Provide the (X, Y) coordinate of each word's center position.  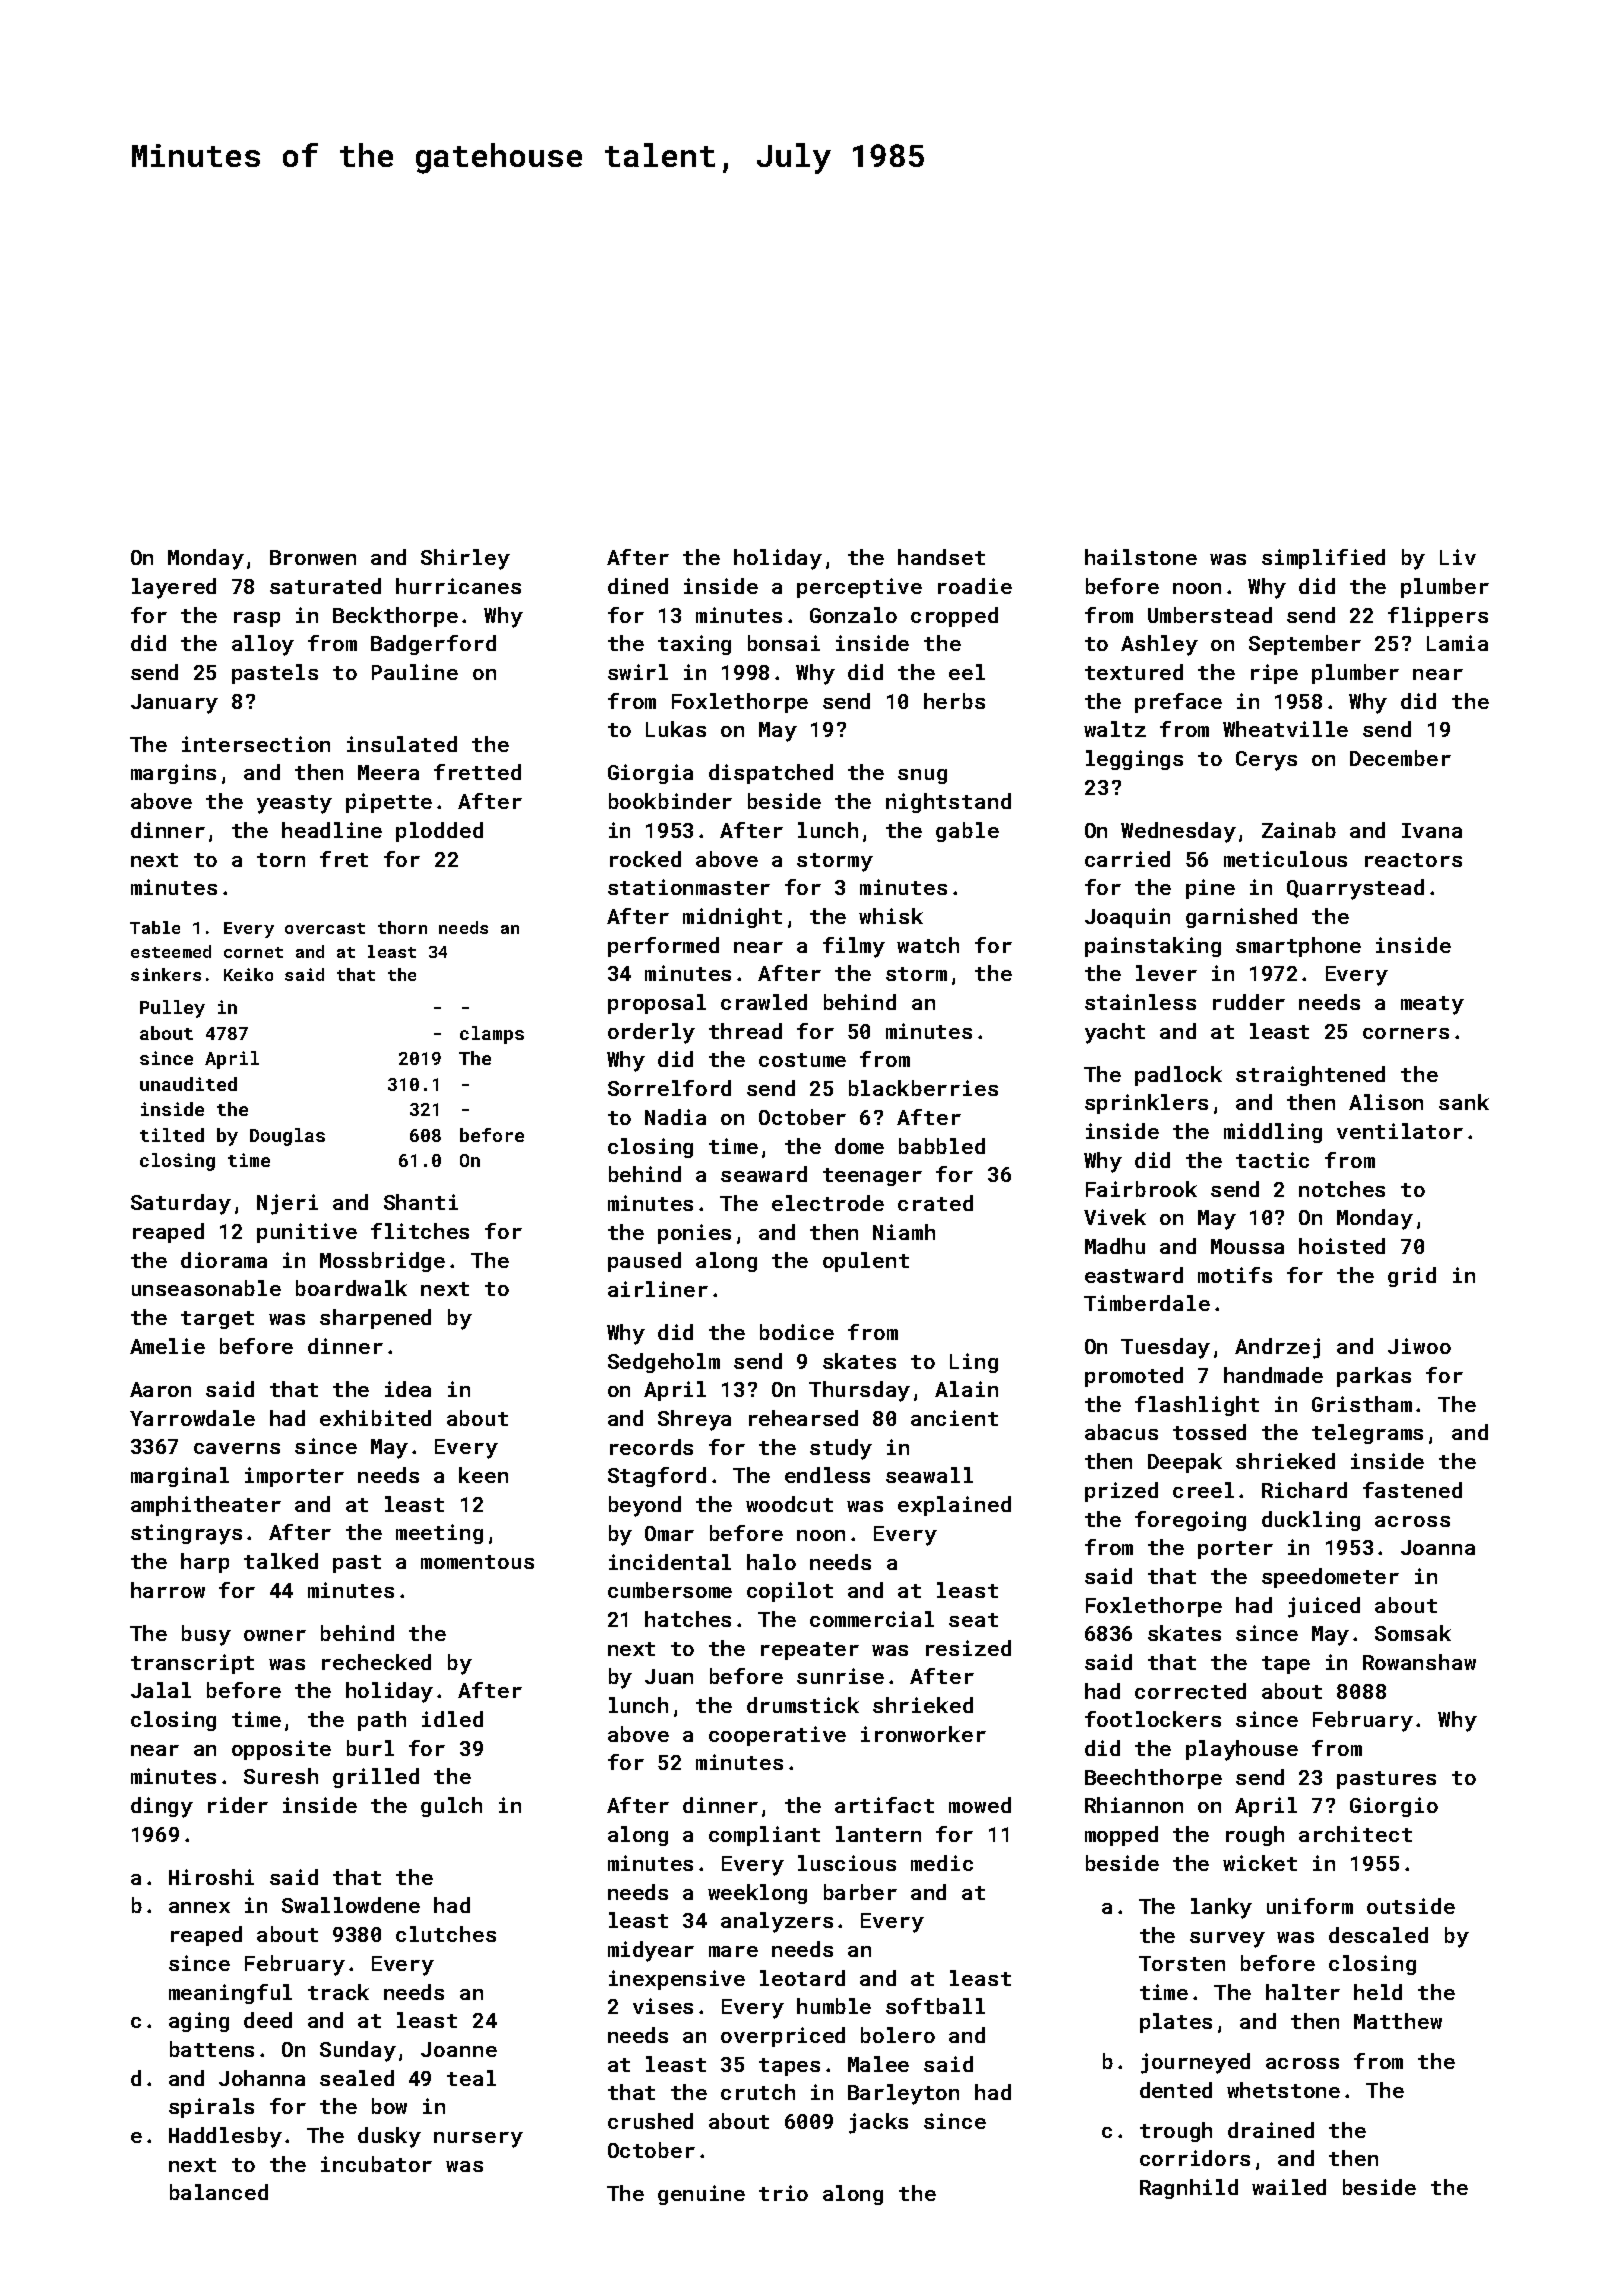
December (1400, 758)
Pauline (415, 672)
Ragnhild (1189, 2189)
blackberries (923, 1088)
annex (199, 1907)
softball (935, 2006)
